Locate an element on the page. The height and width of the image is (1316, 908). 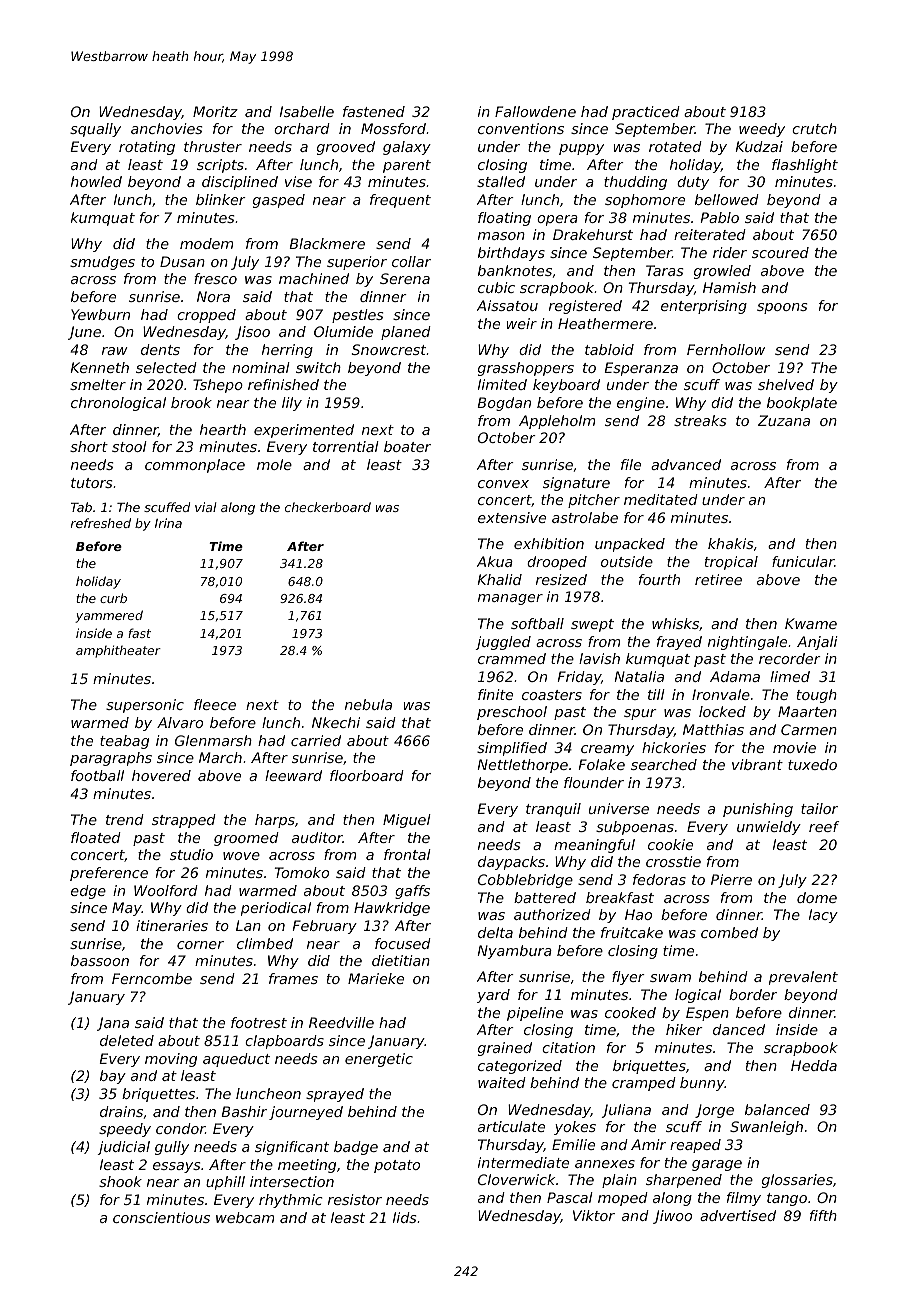
Anjali is located at coordinates (817, 643).
